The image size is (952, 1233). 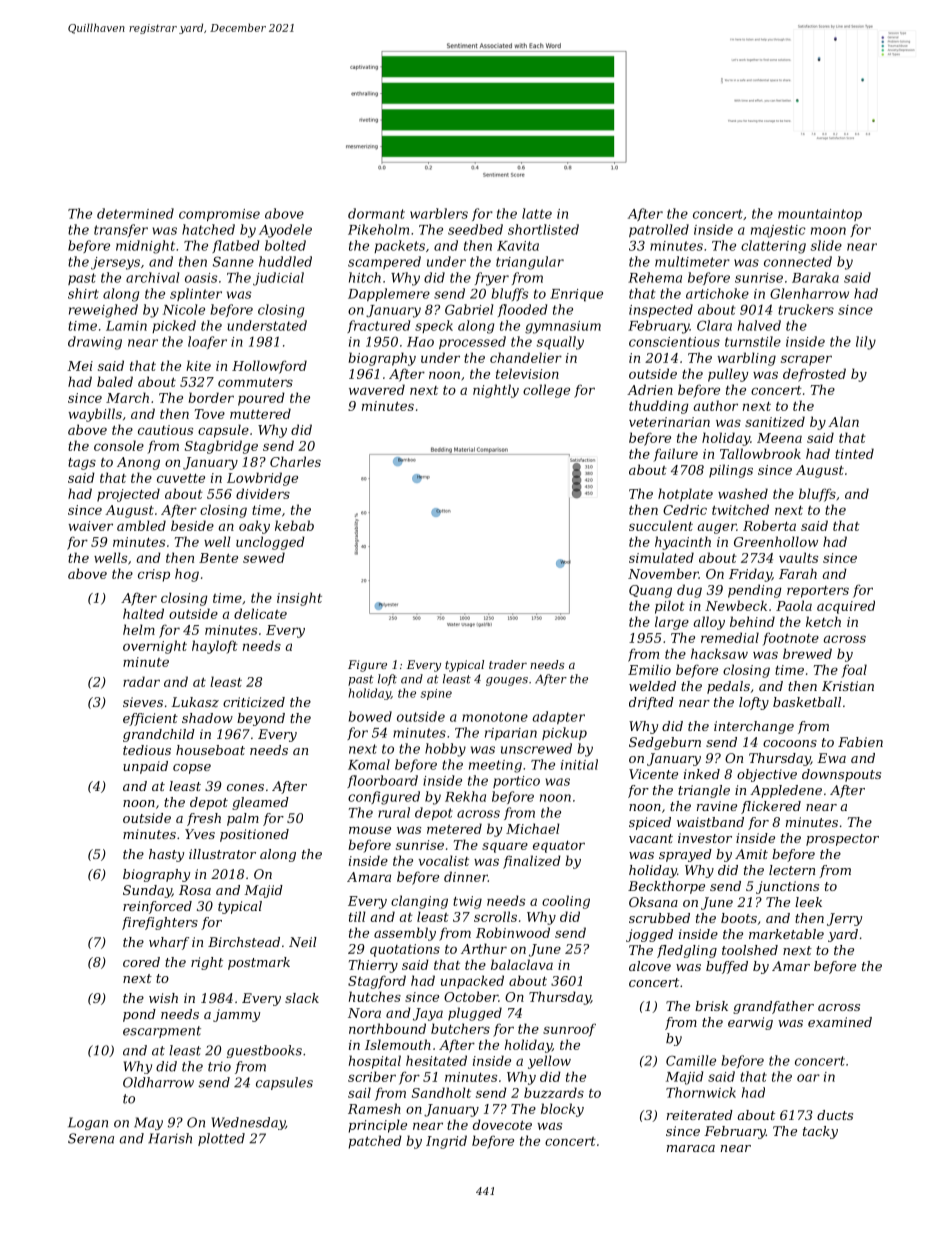 What do you see at coordinates (842, 840) in the screenshot?
I see `prospector` at bounding box center [842, 840].
